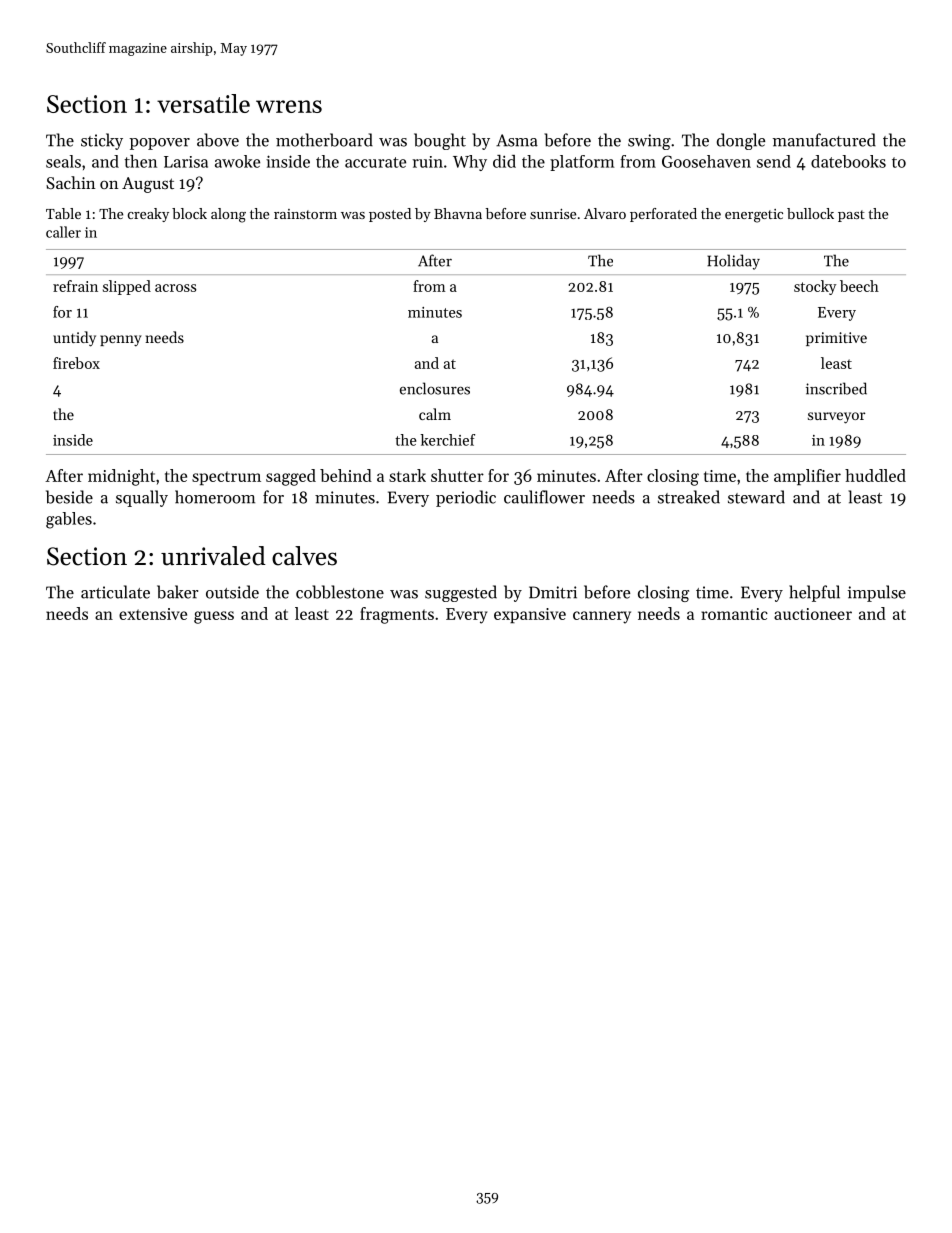 The height and width of the document is (1233, 952). What do you see at coordinates (203, 103) in the document?
I see `versatile` at bounding box center [203, 103].
